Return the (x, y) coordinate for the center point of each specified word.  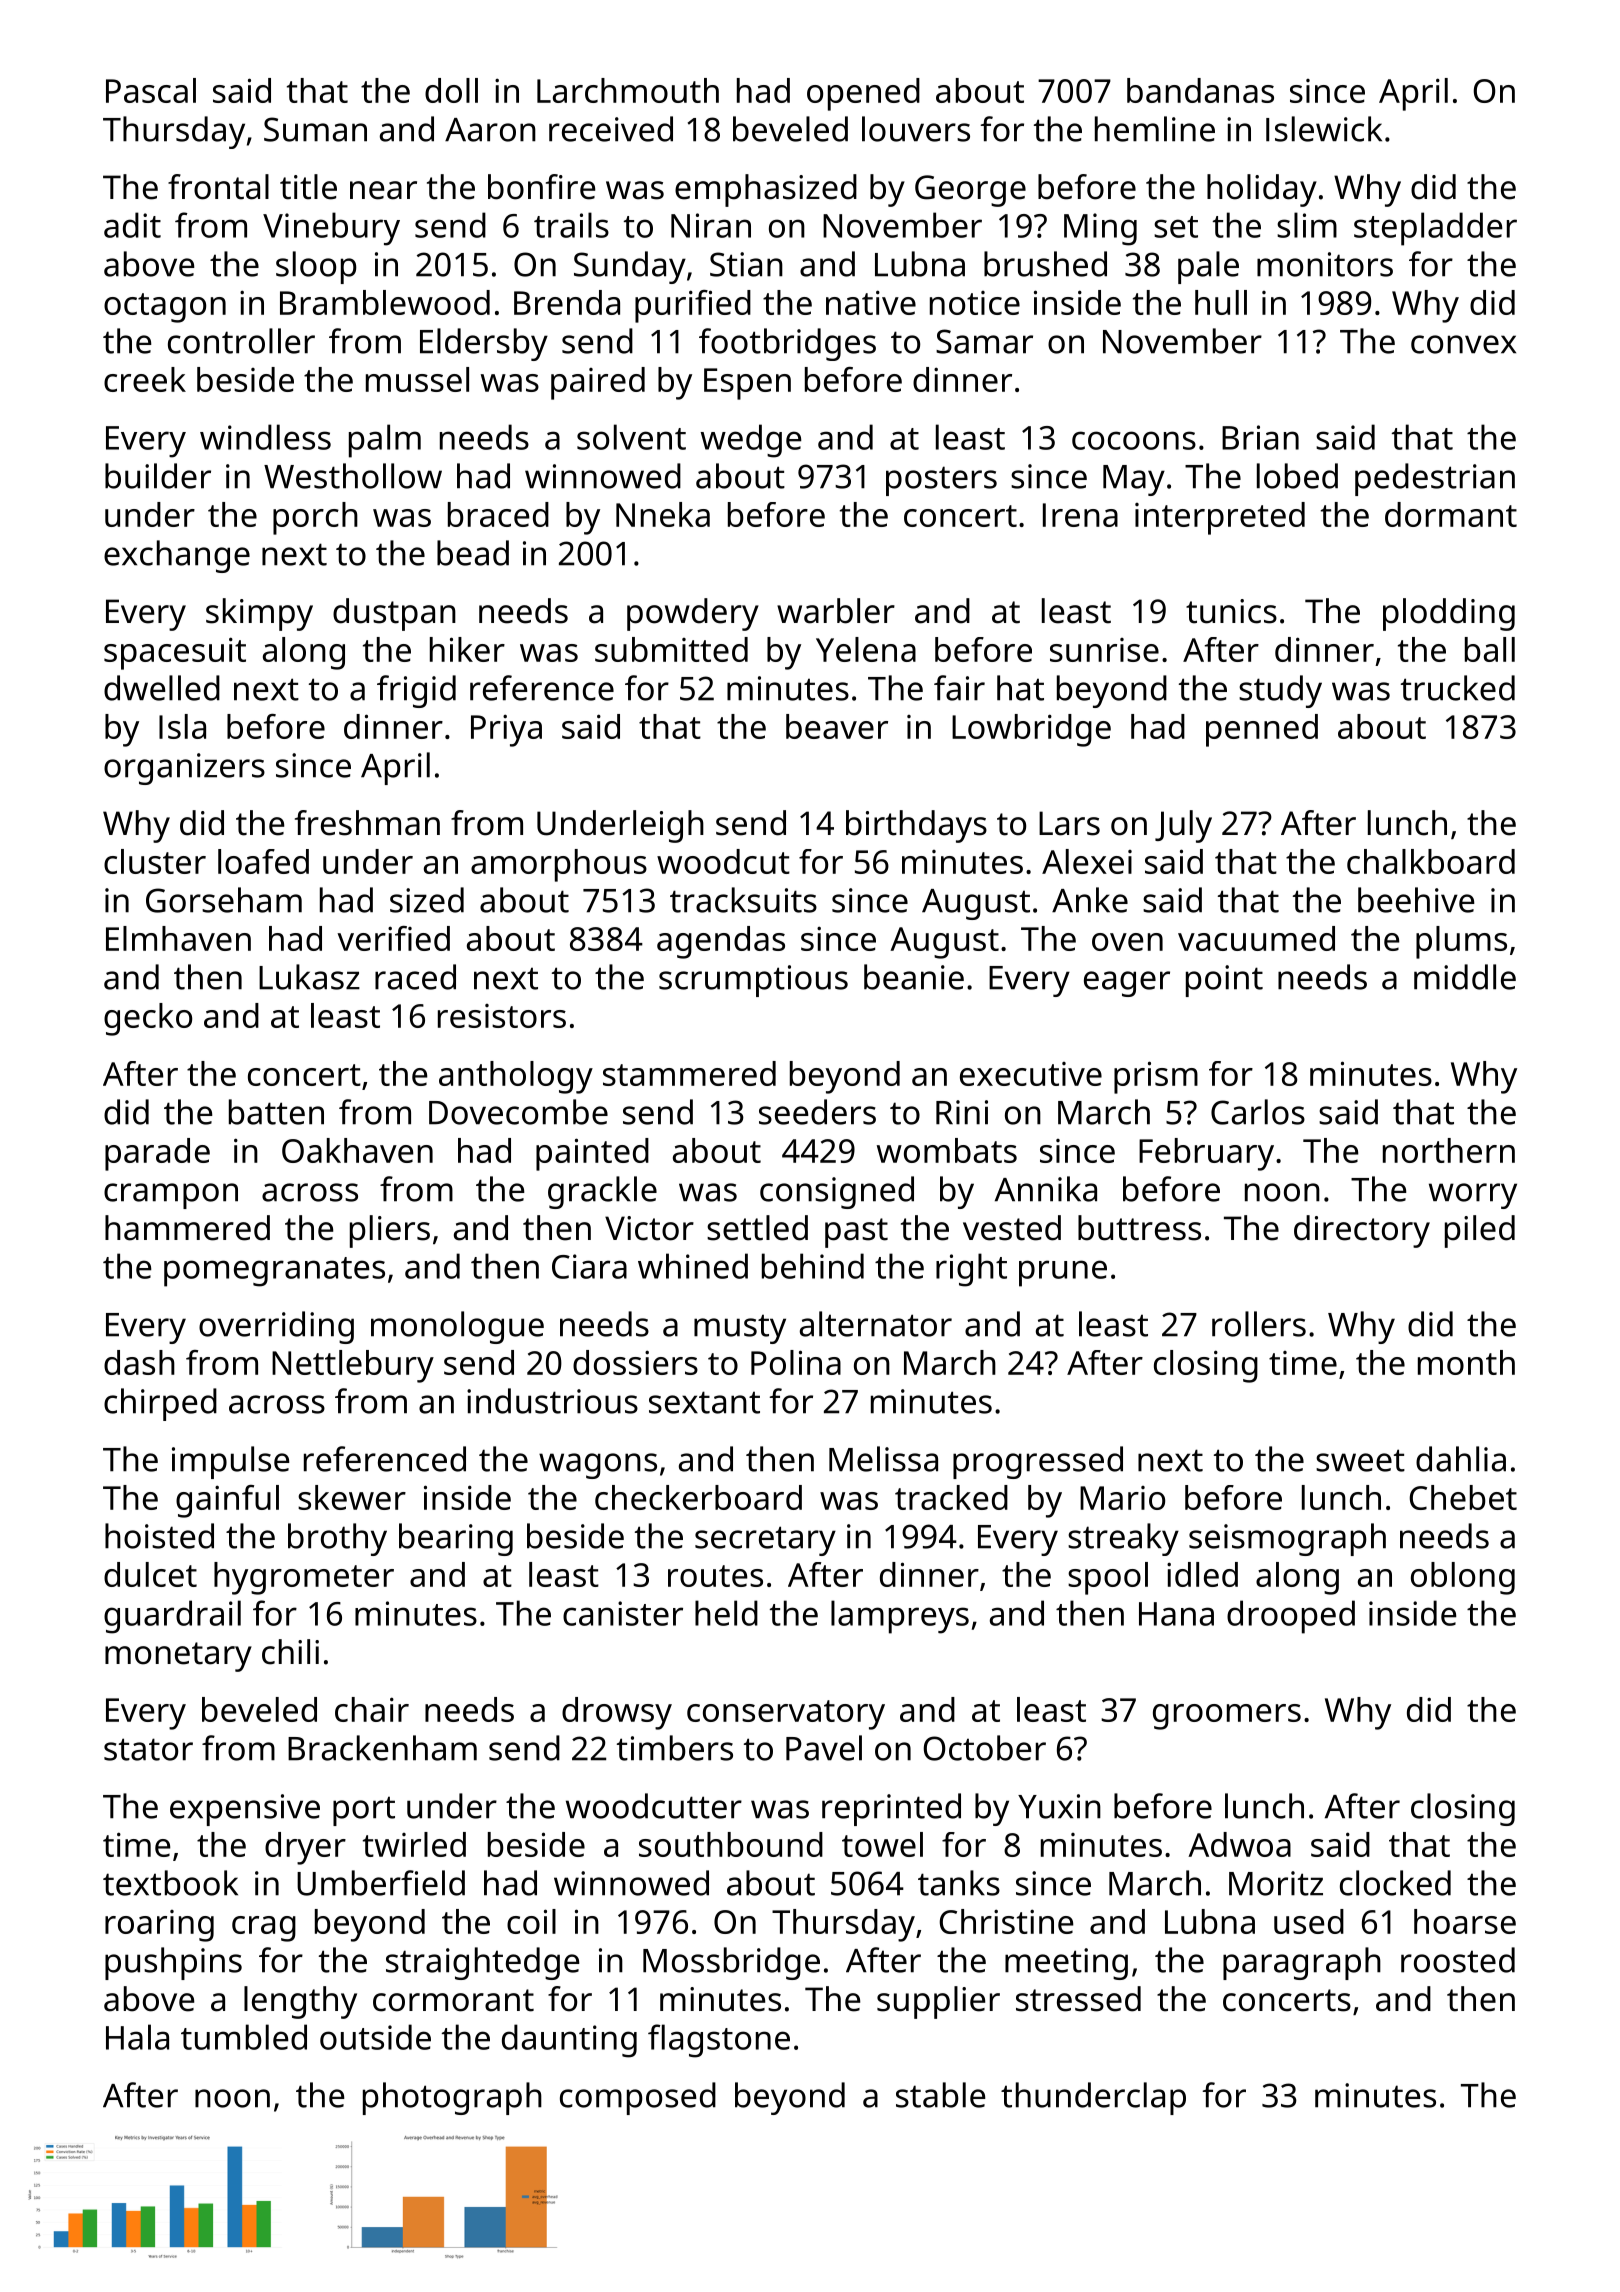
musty (740, 1329)
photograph (452, 2098)
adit (132, 225)
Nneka (663, 514)
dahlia (1461, 1459)
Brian (1260, 437)
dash (139, 1362)
